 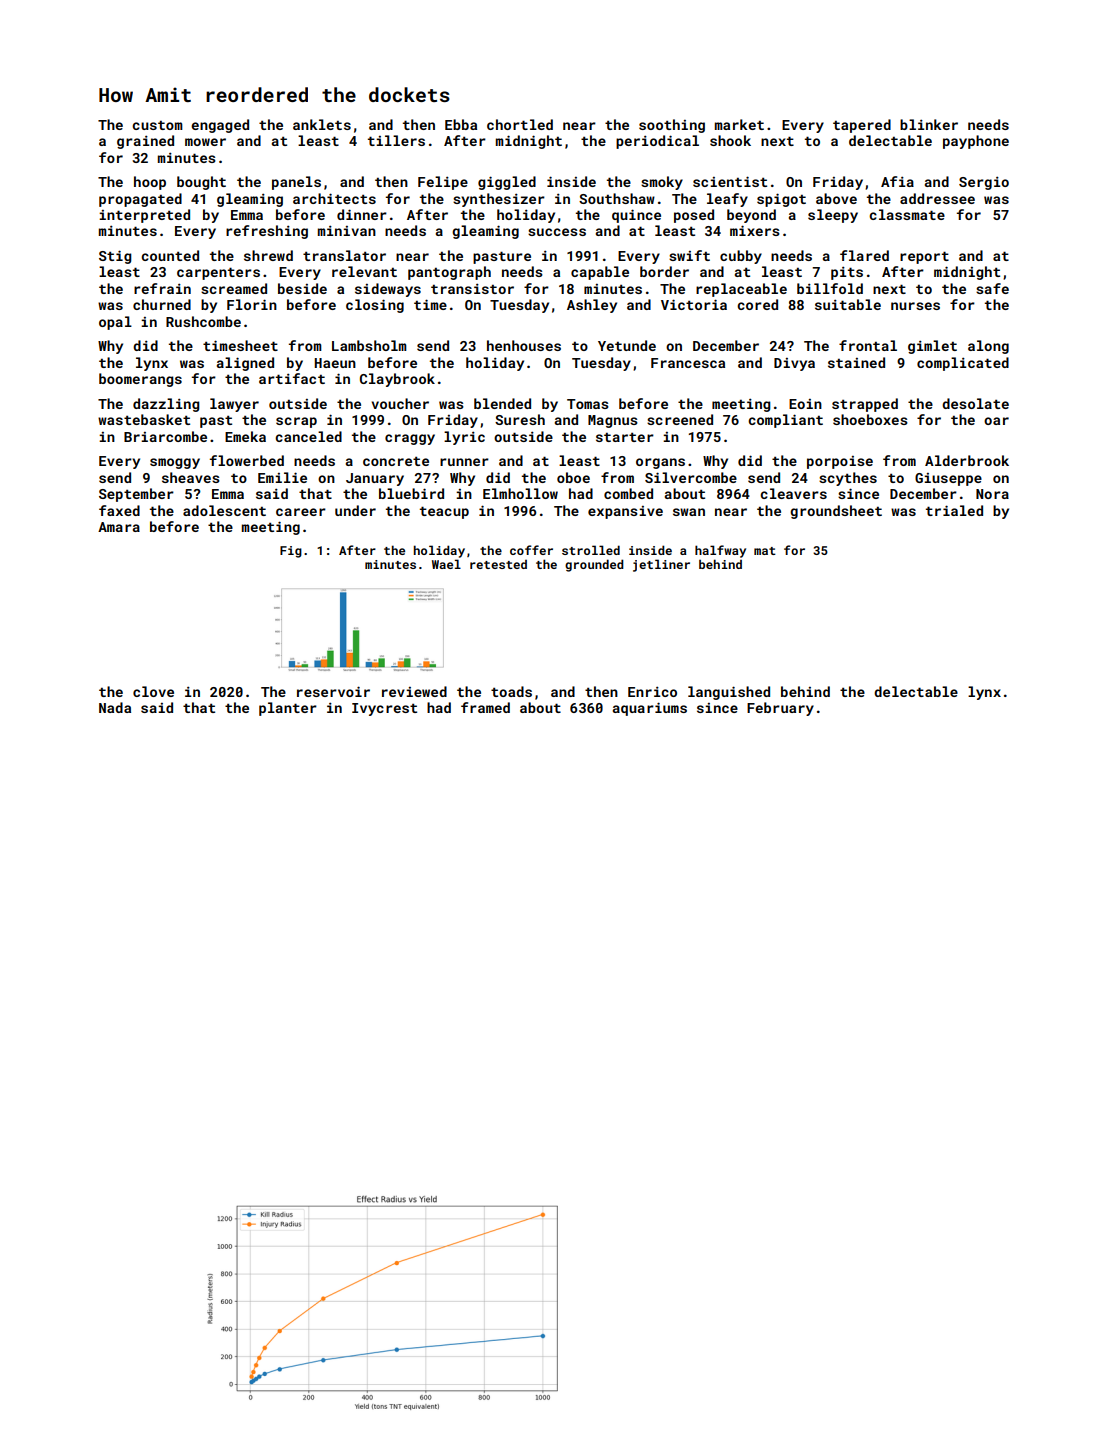 I want to click on Ivycrest, so click(x=384, y=709).
